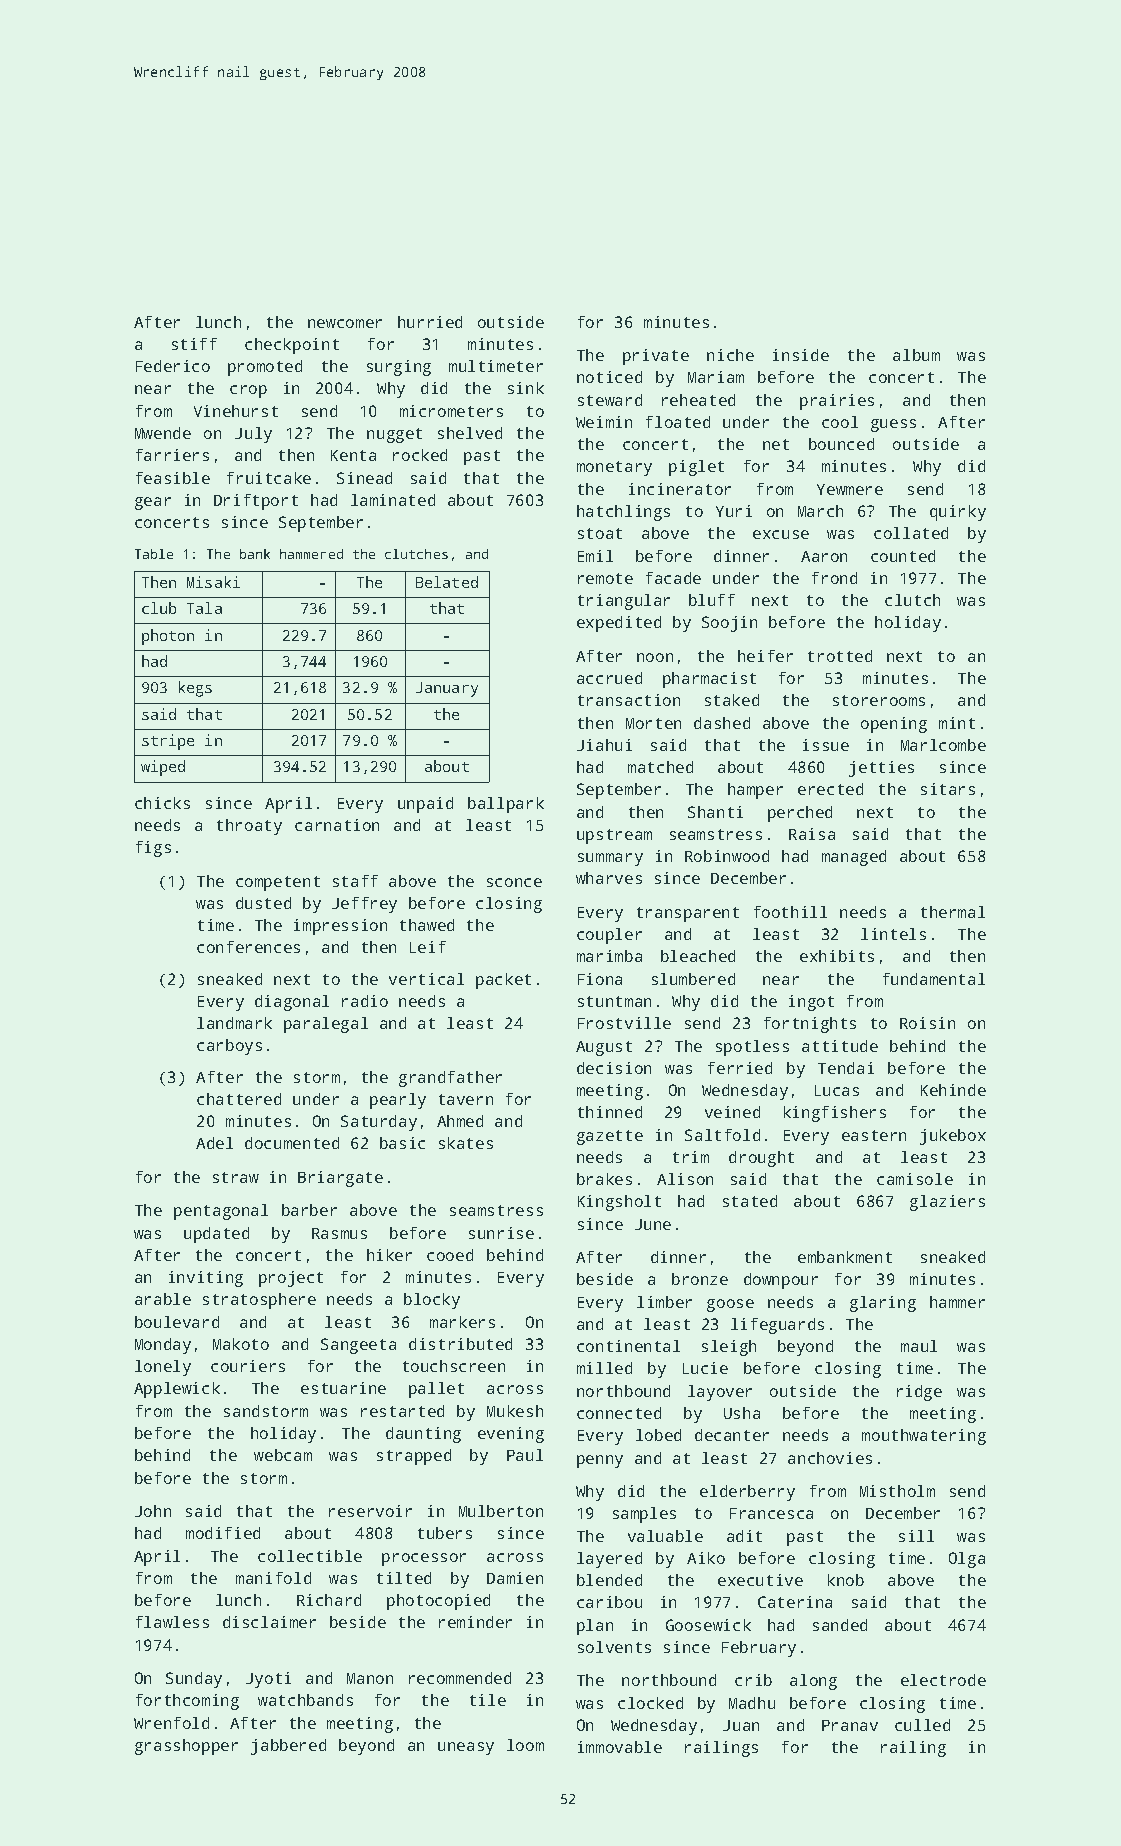 The image size is (1121, 1846). Describe the element at coordinates (249, 827) in the document. I see `throaty` at that location.
